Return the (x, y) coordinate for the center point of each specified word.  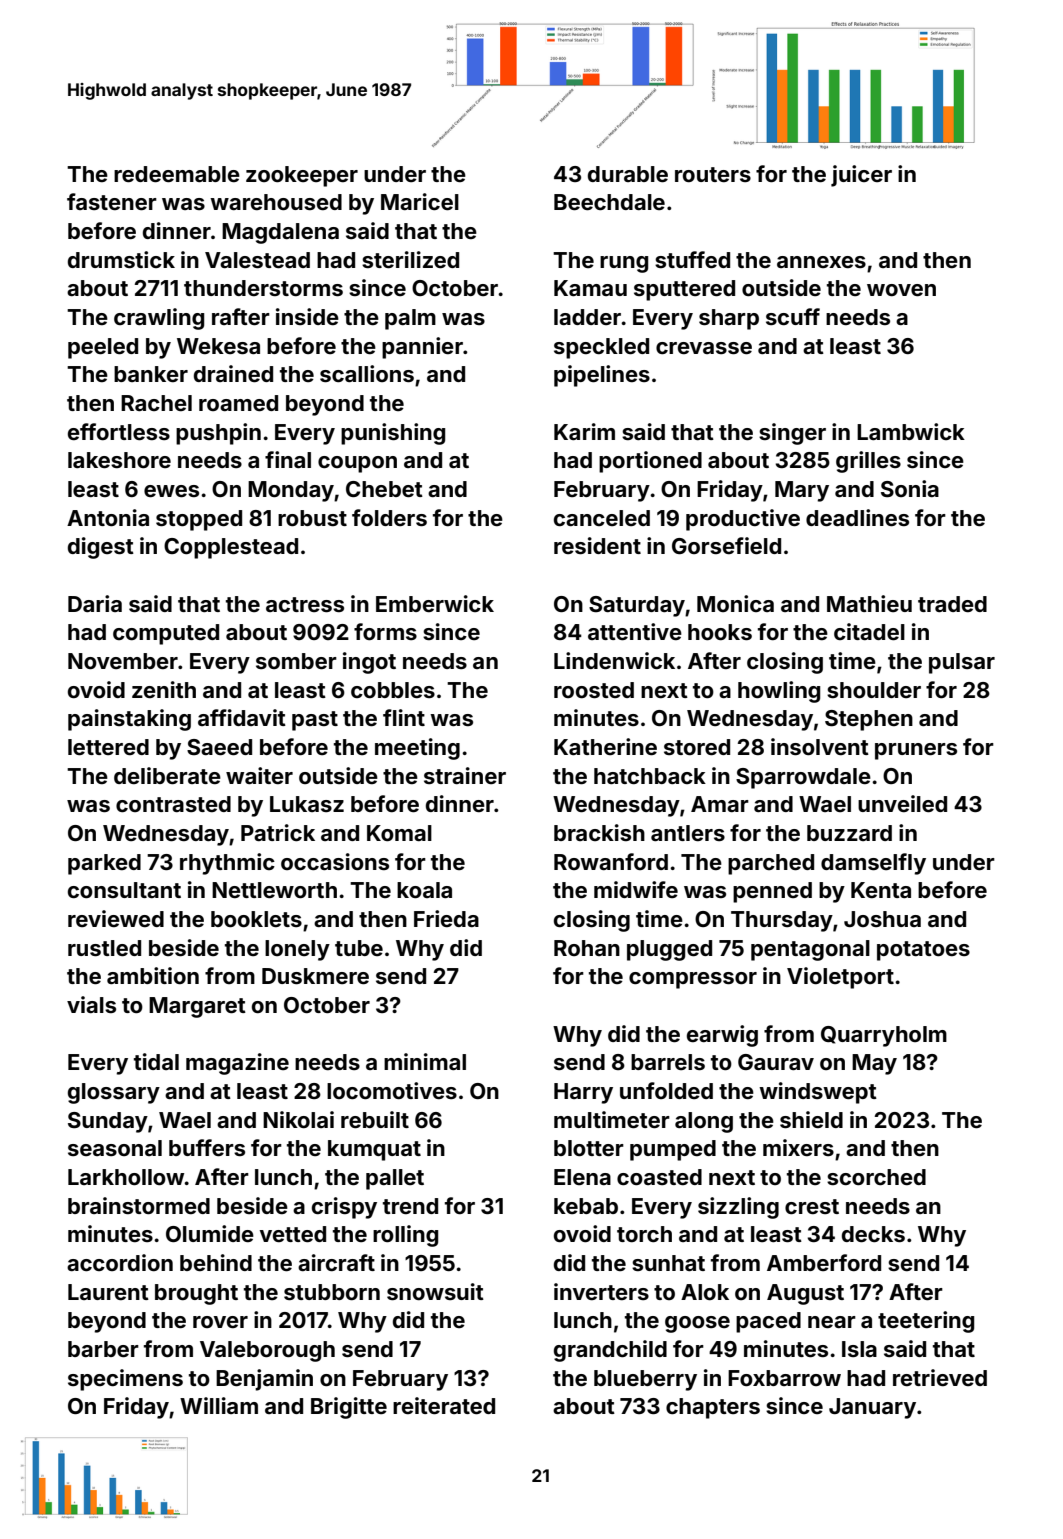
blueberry (645, 1380)
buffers (207, 1147)
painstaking (129, 720)
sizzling (738, 1208)
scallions (367, 373)
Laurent (108, 1292)
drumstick (121, 259)
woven (901, 290)
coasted (659, 1177)
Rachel (156, 403)
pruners (916, 751)
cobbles (393, 690)
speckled (601, 348)
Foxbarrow (784, 1378)
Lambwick (911, 431)
